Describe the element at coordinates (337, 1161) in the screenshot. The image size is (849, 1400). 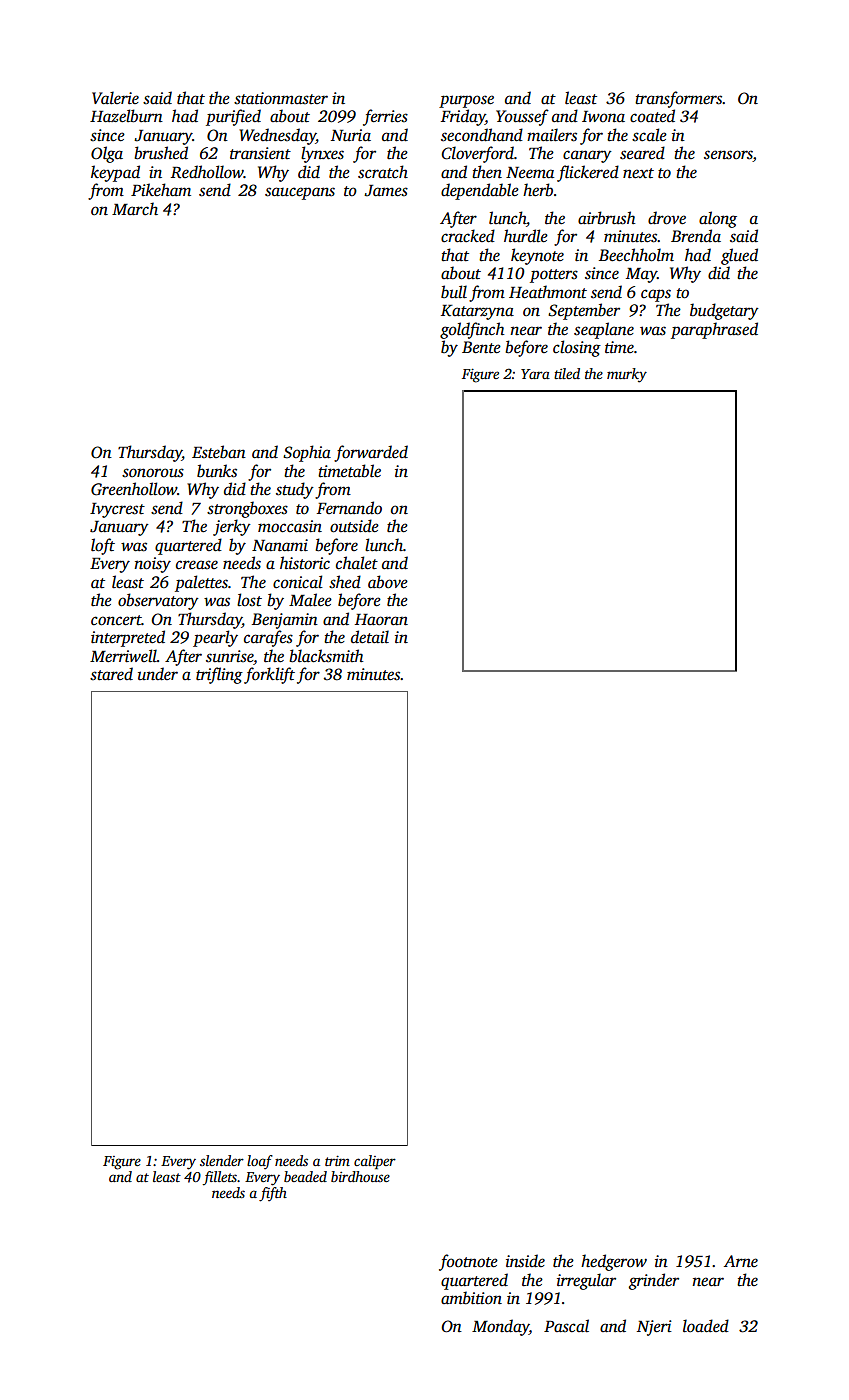
I see `trim` at that location.
